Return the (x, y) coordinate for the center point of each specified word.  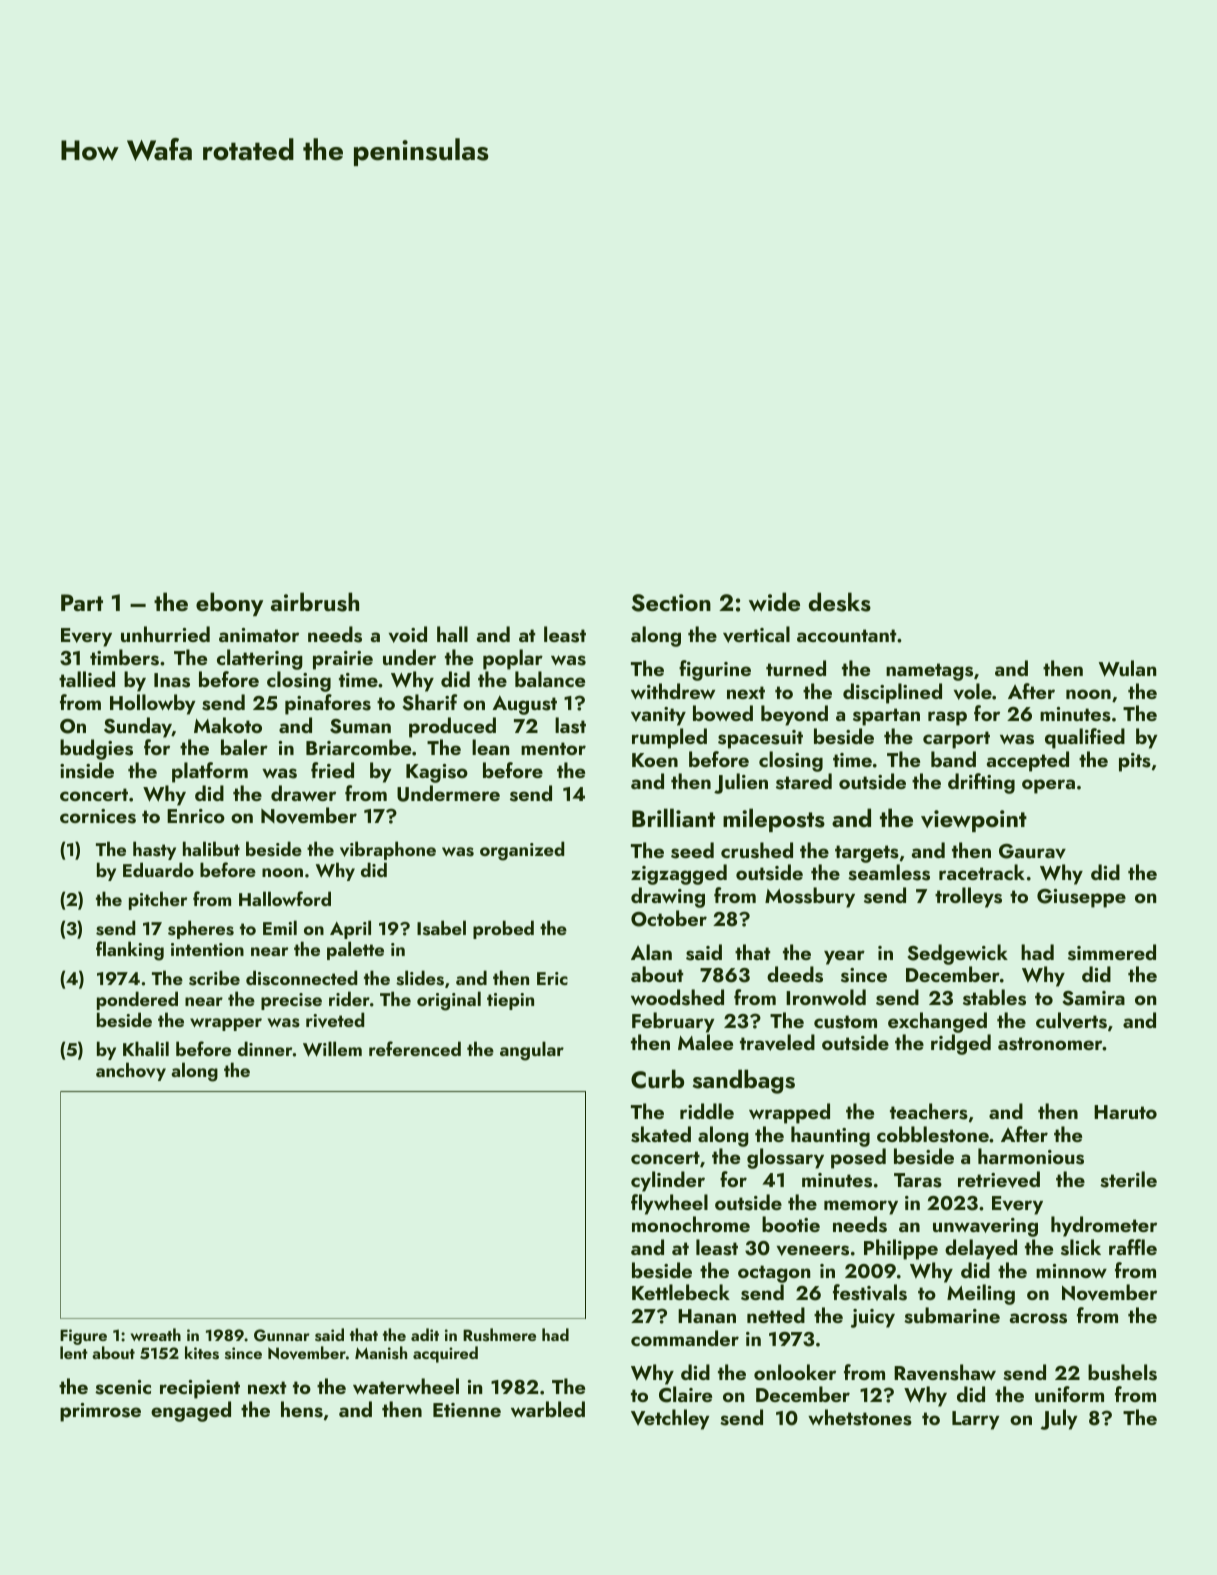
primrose (100, 1412)
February (673, 1022)
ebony (229, 604)
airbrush (315, 602)
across (1038, 1318)
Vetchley (670, 1419)
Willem (332, 1049)
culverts (1071, 1020)
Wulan (1127, 668)
